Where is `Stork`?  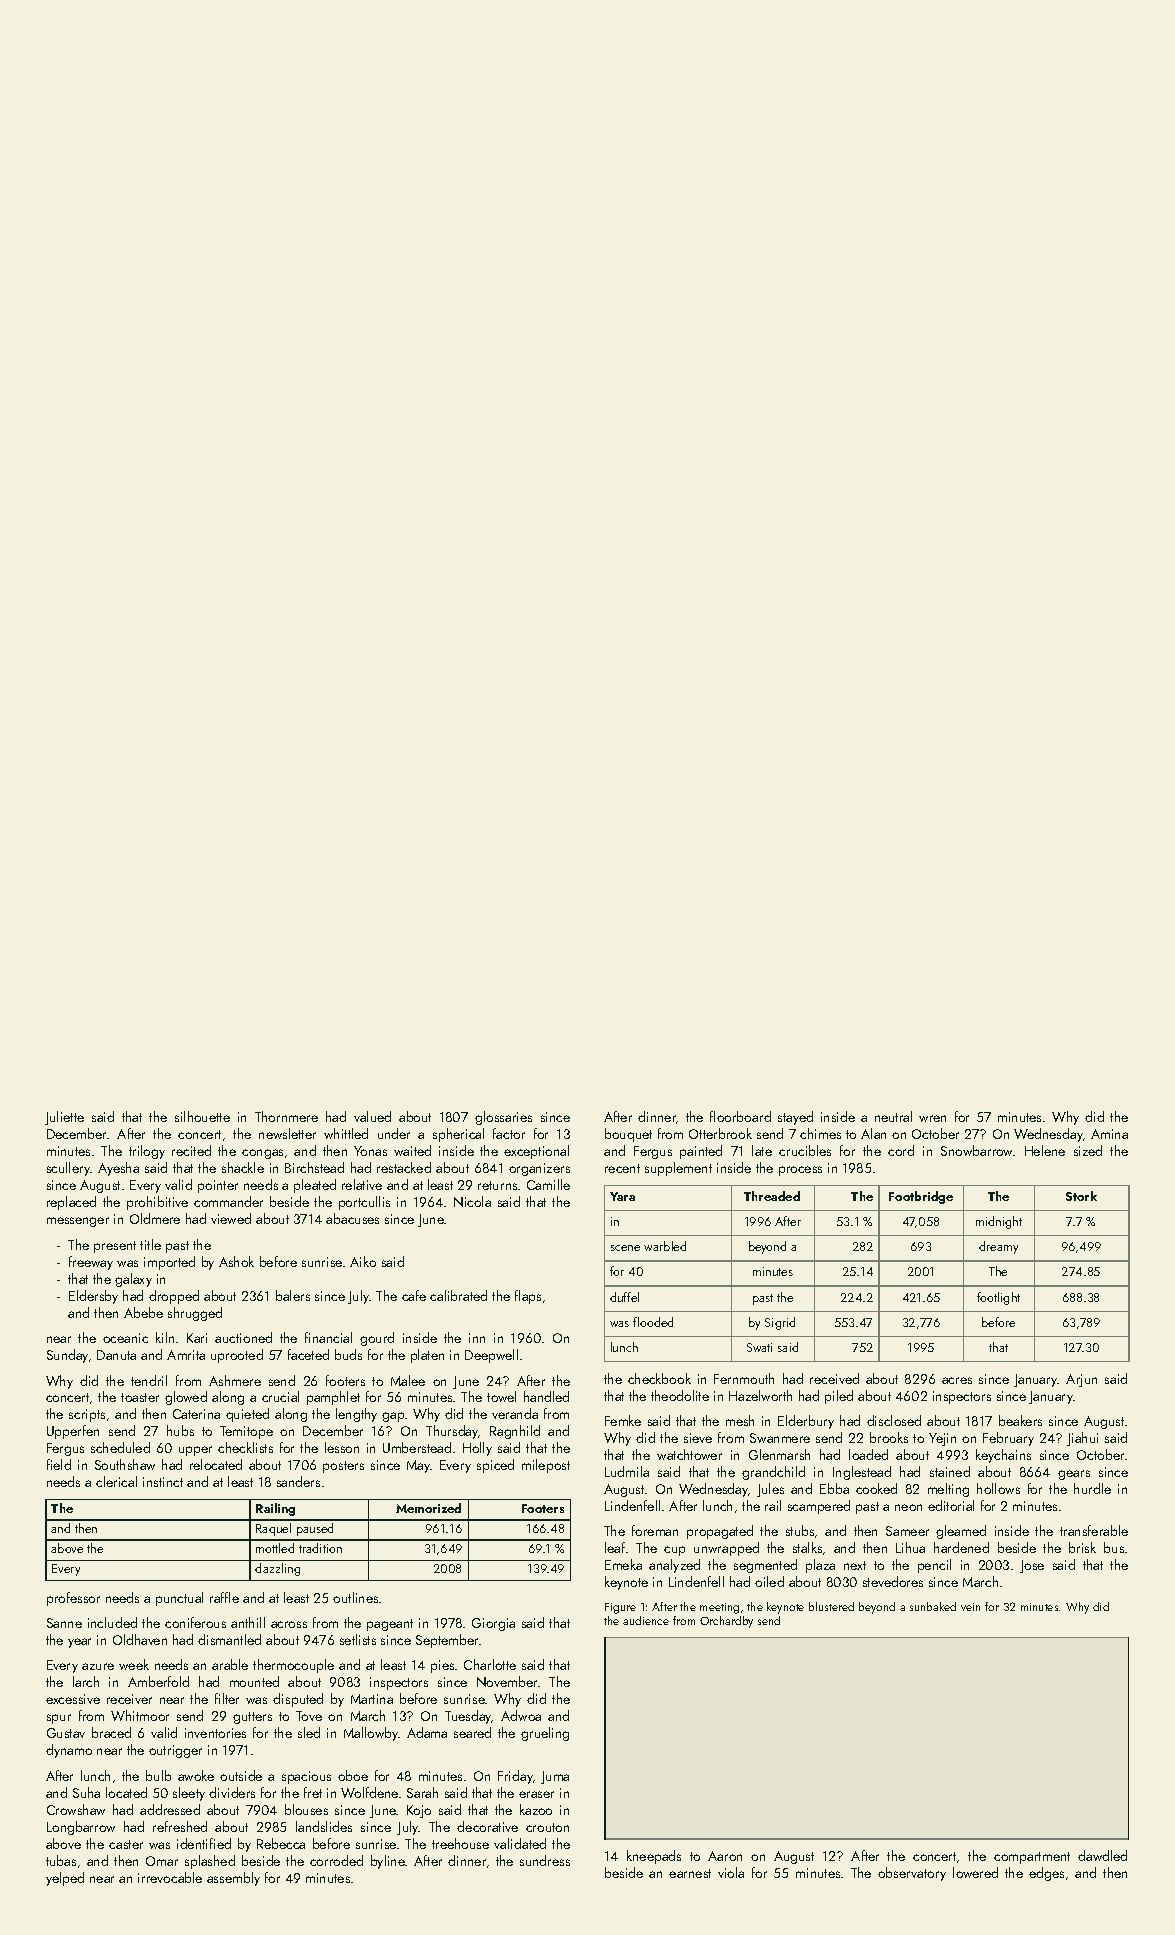
Stork is located at coordinates (1081, 1196).
